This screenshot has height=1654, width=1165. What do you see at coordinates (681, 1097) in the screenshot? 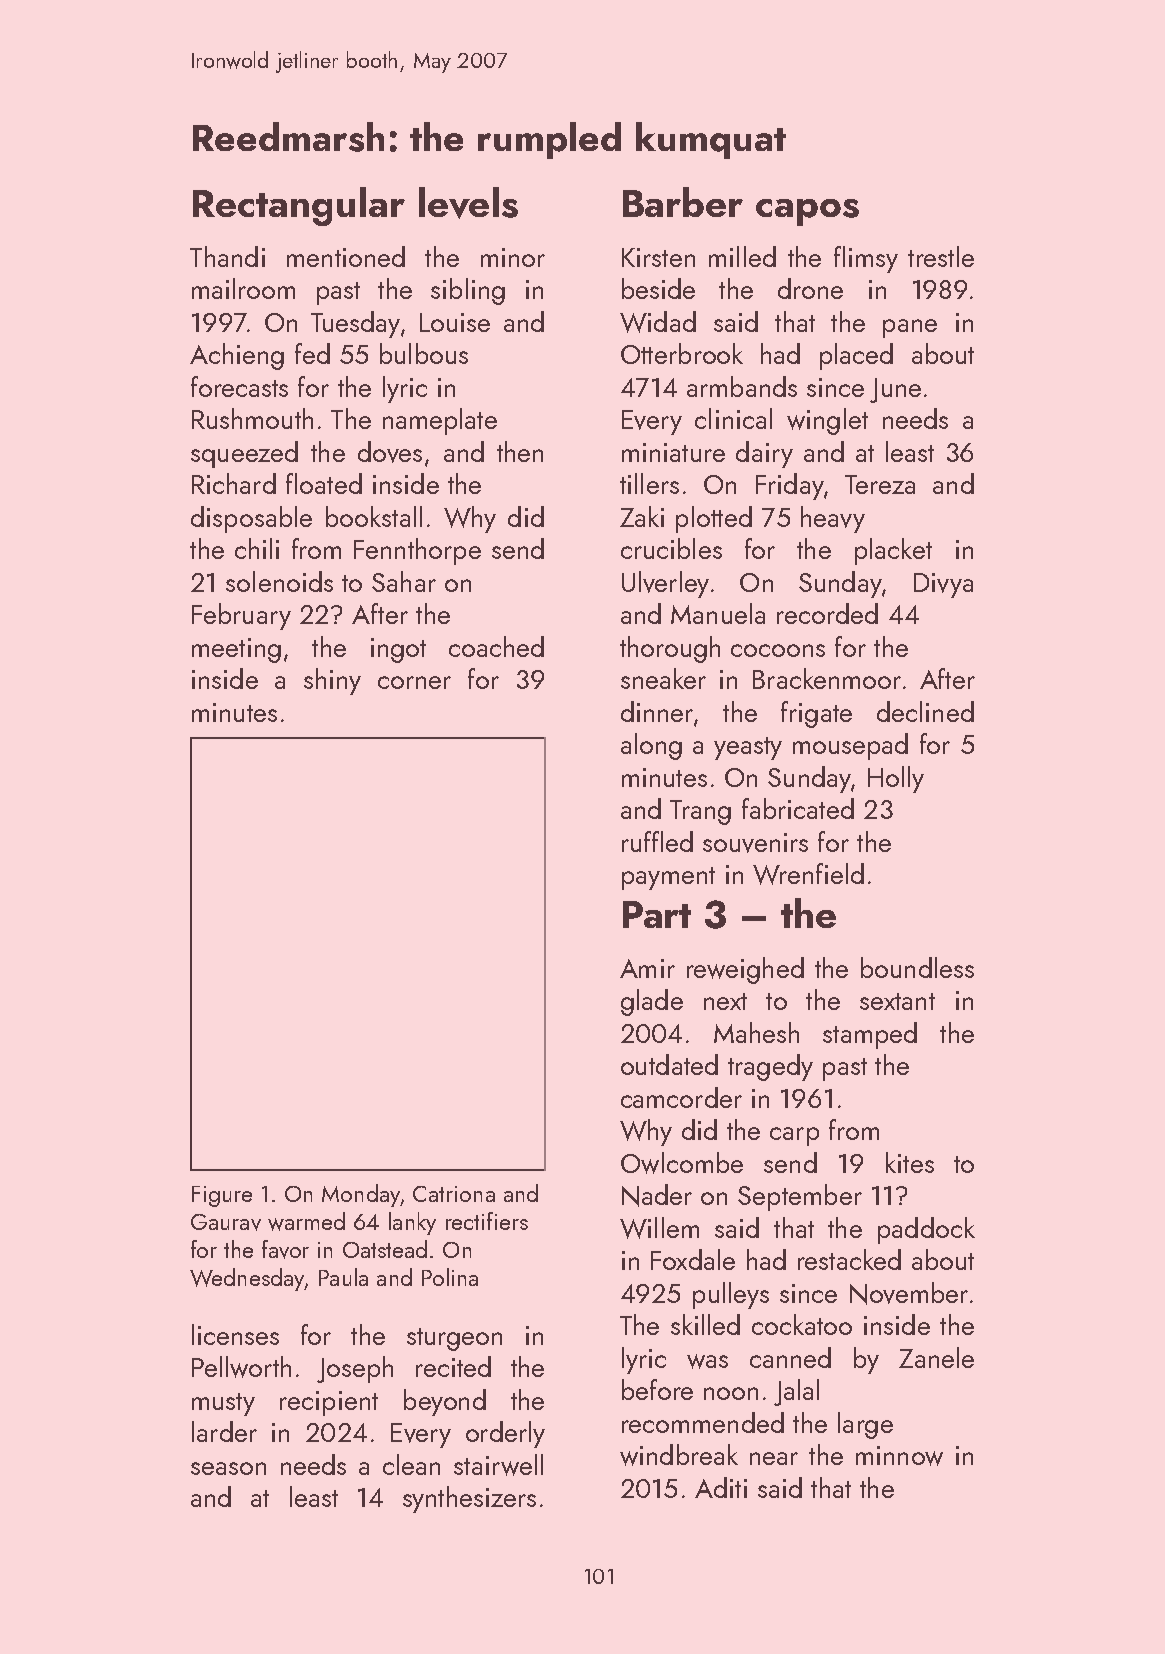
I see `camcorder` at bounding box center [681, 1097].
